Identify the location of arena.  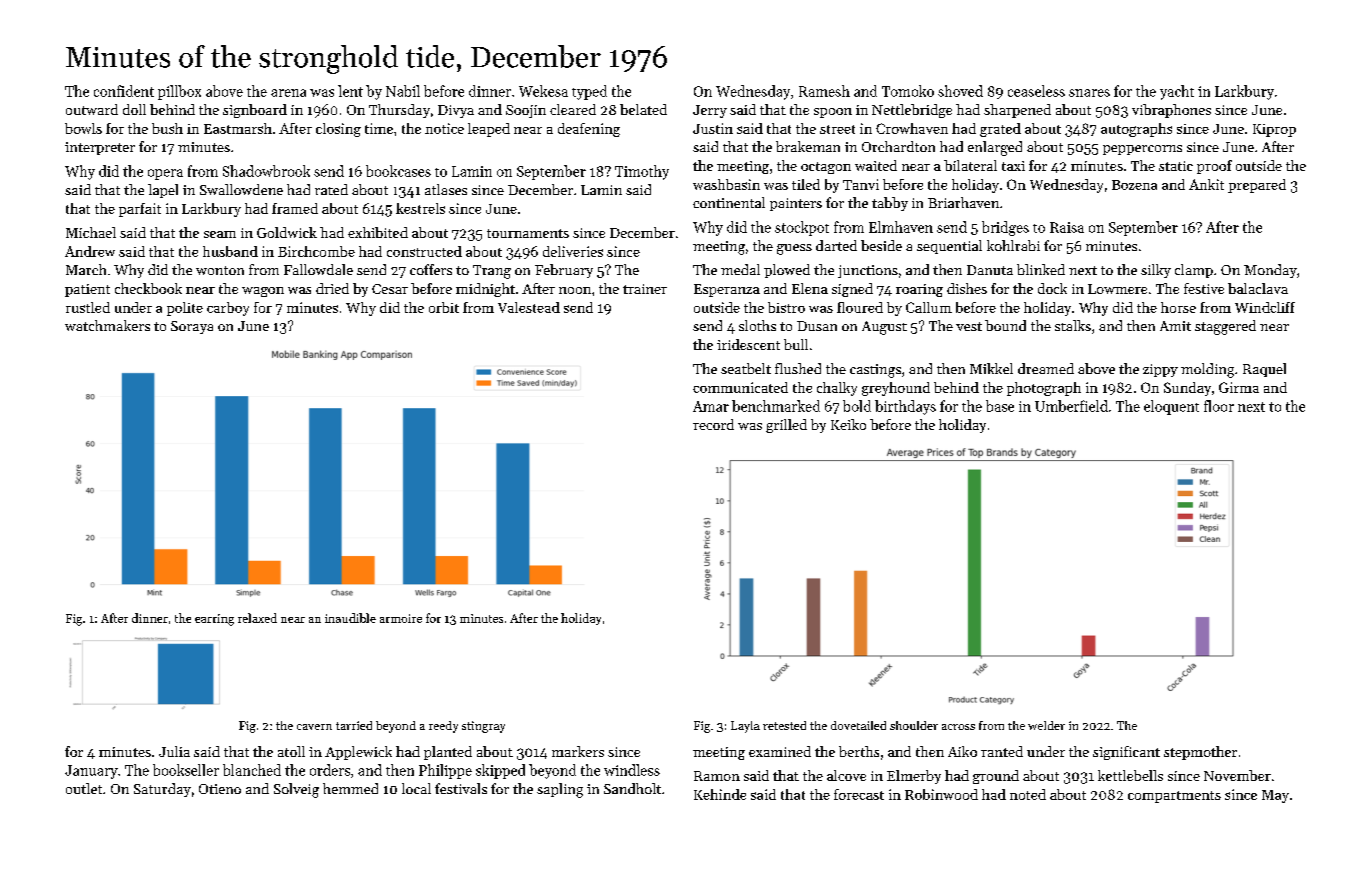
(288, 93).
